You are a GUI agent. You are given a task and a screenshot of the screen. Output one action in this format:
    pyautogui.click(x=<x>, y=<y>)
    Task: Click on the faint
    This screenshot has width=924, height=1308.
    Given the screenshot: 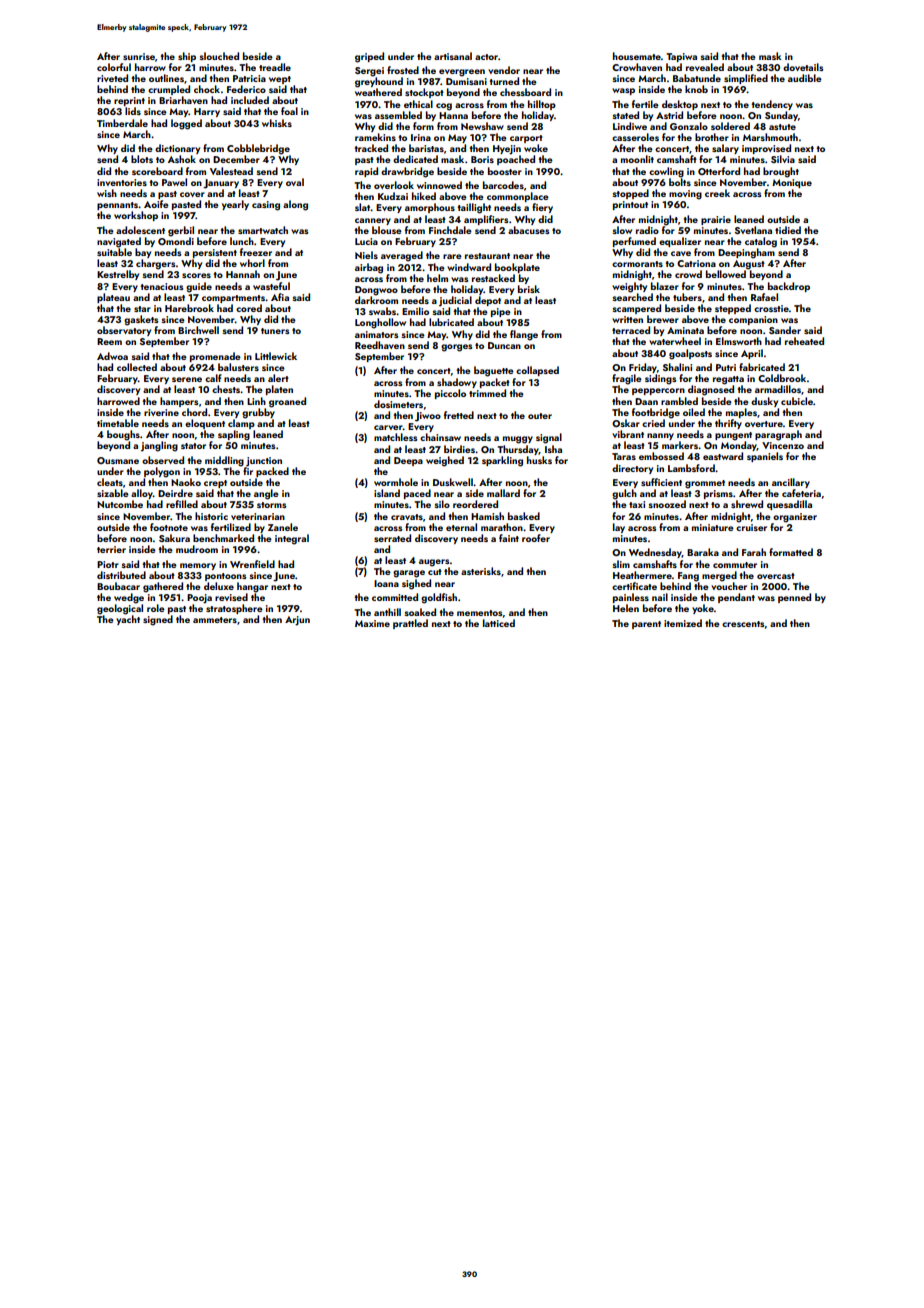 What is the action you would take?
    pyautogui.click(x=509, y=538)
